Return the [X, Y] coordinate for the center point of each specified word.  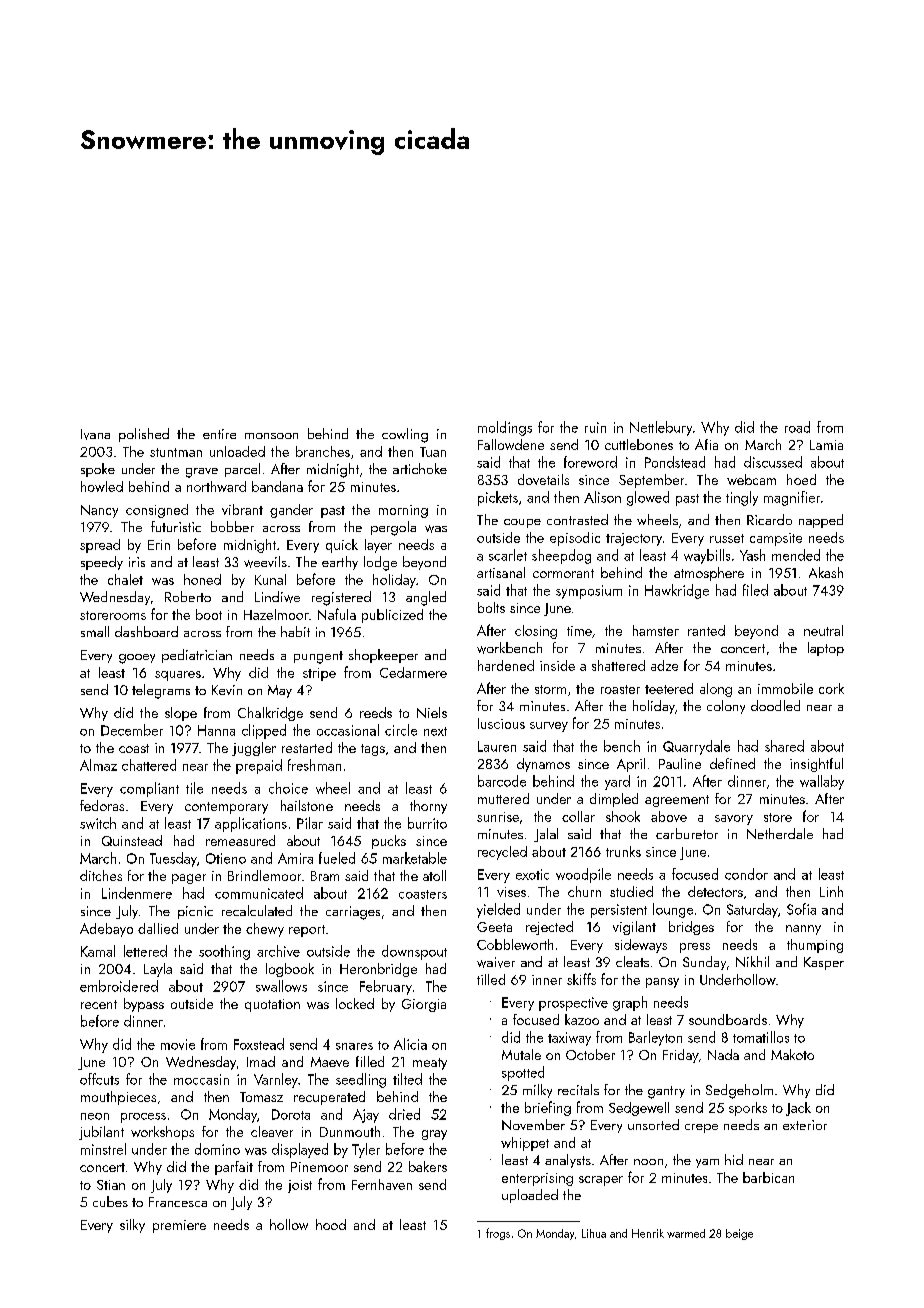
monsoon [271, 436]
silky [132, 1226]
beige [739, 1234]
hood [331, 1224]
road [797, 427]
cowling [405, 435]
